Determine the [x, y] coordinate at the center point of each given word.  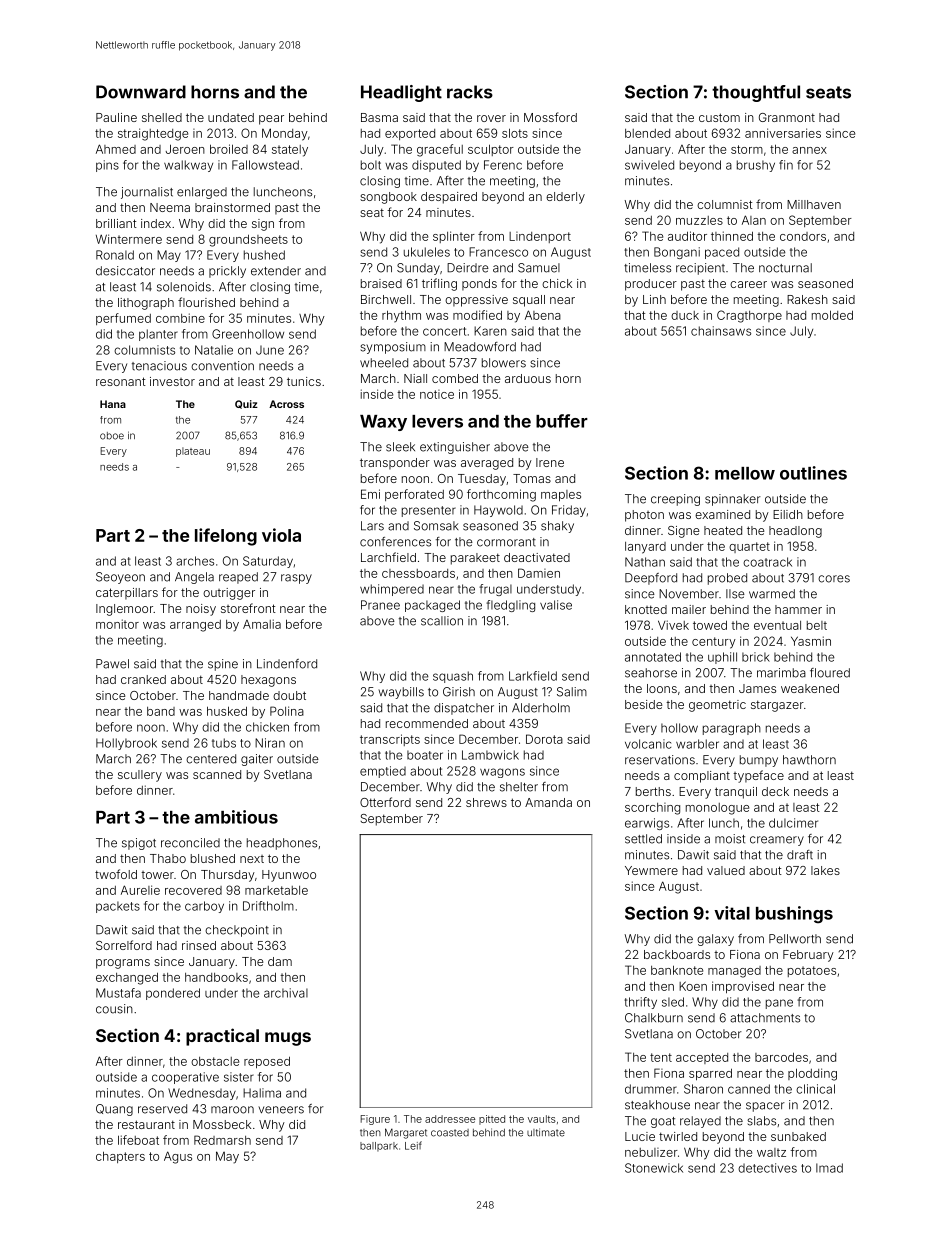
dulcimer [793, 823]
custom [719, 117]
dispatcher [464, 709]
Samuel [539, 268]
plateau [193, 452]
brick [756, 657]
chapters [120, 1157]
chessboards [418, 573]
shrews [486, 802]
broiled [229, 149]
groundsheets [248, 240]
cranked [143, 679]
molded [832, 315]
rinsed [199, 945]
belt [817, 625]
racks [470, 92]
